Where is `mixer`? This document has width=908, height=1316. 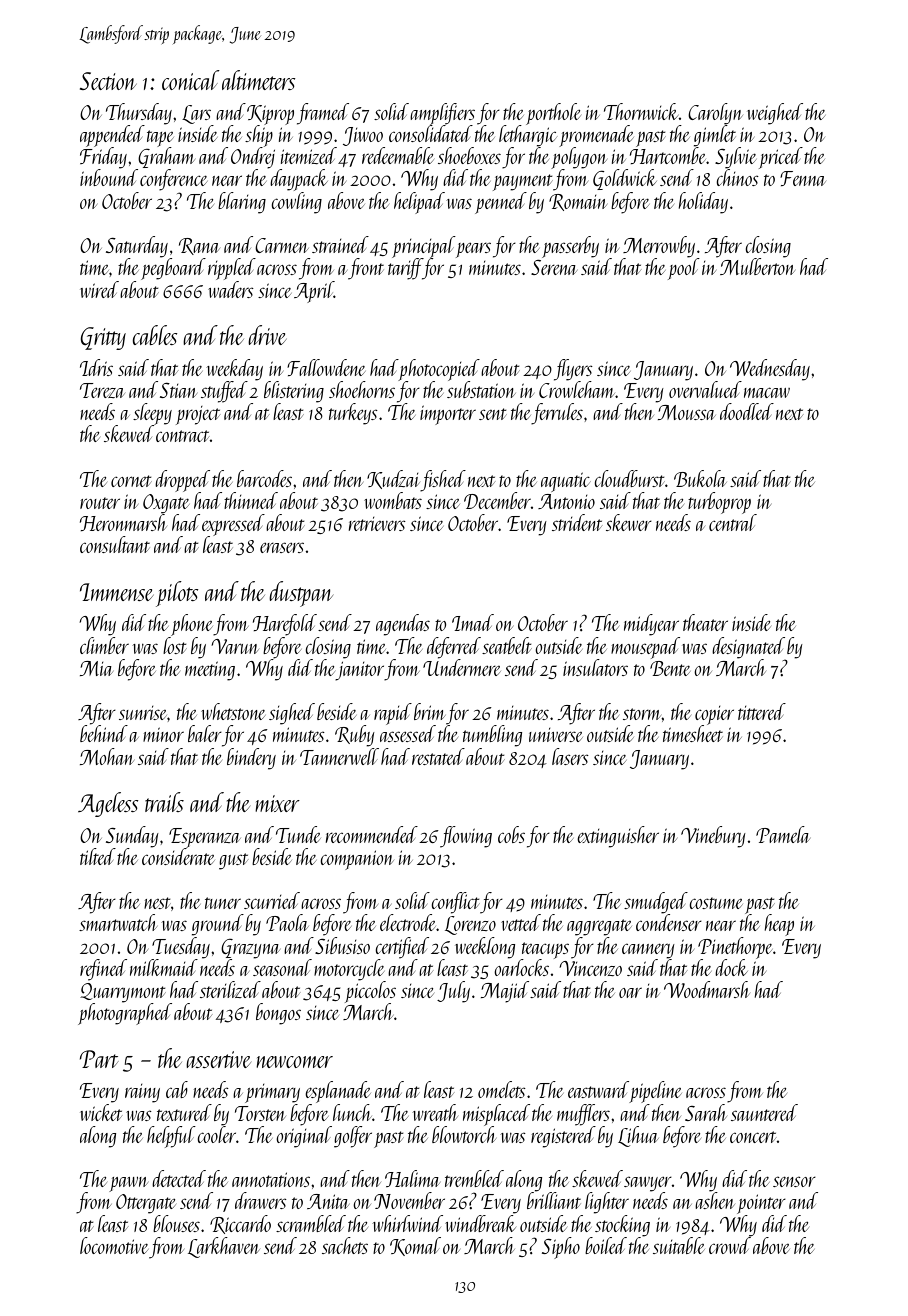 mixer is located at coordinates (277, 803).
